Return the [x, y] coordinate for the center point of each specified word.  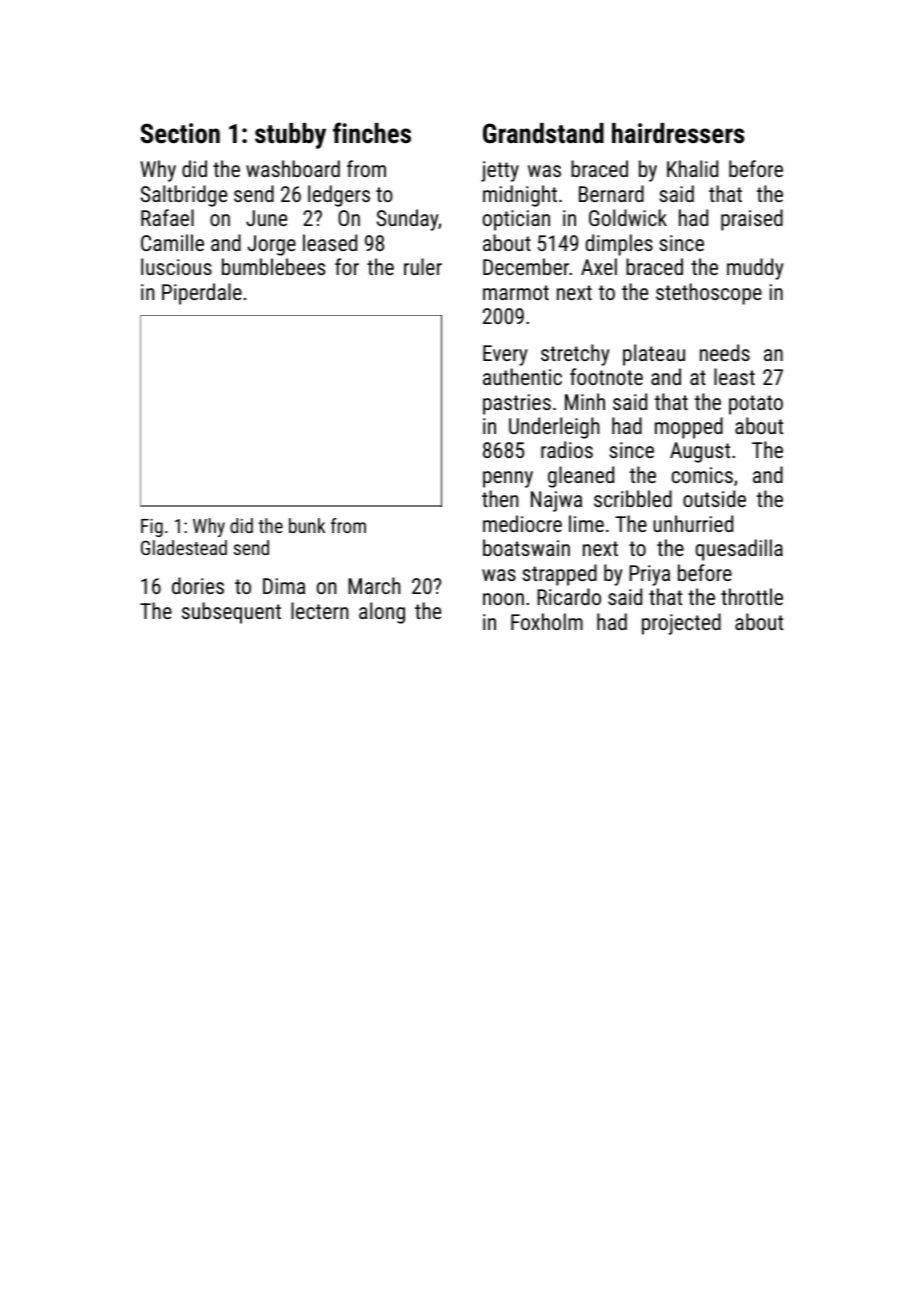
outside [714, 498]
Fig [152, 527]
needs [725, 352]
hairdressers [678, 133]
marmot [516, 292]
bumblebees [273, 266]
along [382, 613]
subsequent [231, 613]
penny [508, 479]
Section [180, 133]
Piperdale [202, 294]
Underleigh [554, 428]
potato [756, 405]
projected [681, 624]
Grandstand [543, 133]
